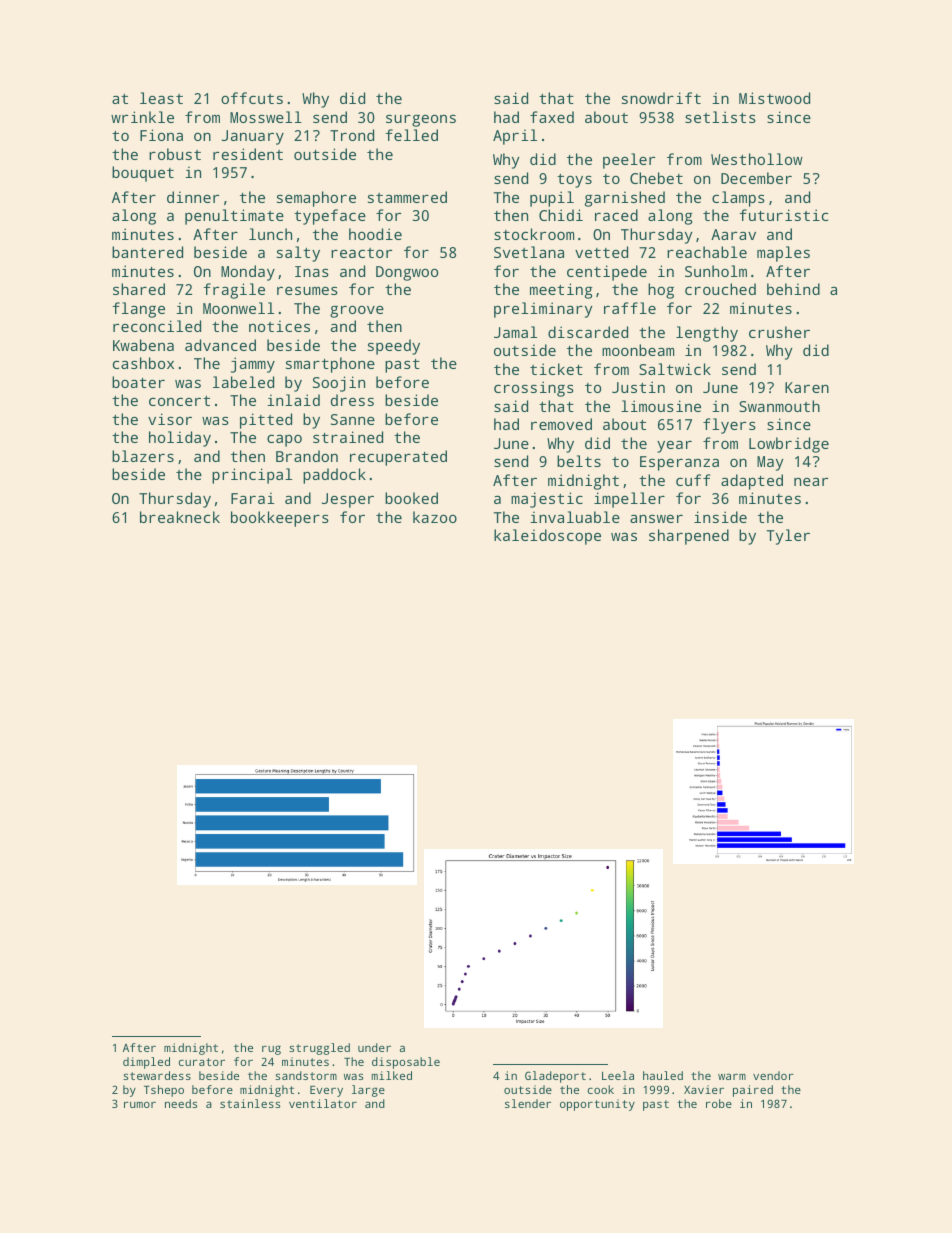 This page has height=1233, width=952. I want to click on kazoo, so click(435, 517).
